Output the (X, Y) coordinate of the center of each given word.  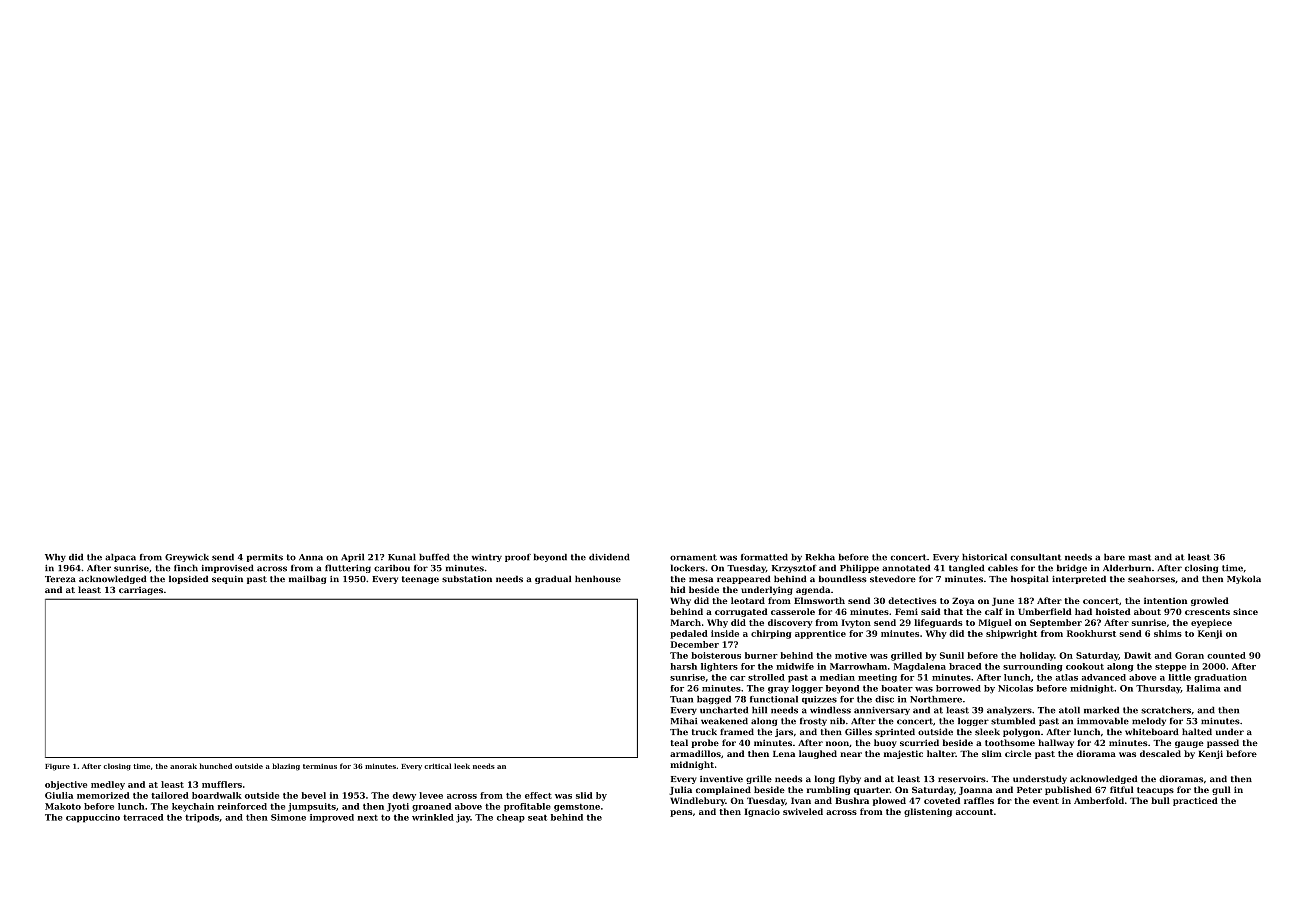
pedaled (689, 634)
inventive (721, 779)
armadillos (695, 753)
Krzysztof (794, 569)
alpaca (120, 558)
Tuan (681, 699)
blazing (286, 767)
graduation (1220, 678)
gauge (1189, 744)
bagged (714, 700)
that (953, 611)
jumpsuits (312, 807)
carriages (141, 591)
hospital (1030, 579)
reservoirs (962, 779)
